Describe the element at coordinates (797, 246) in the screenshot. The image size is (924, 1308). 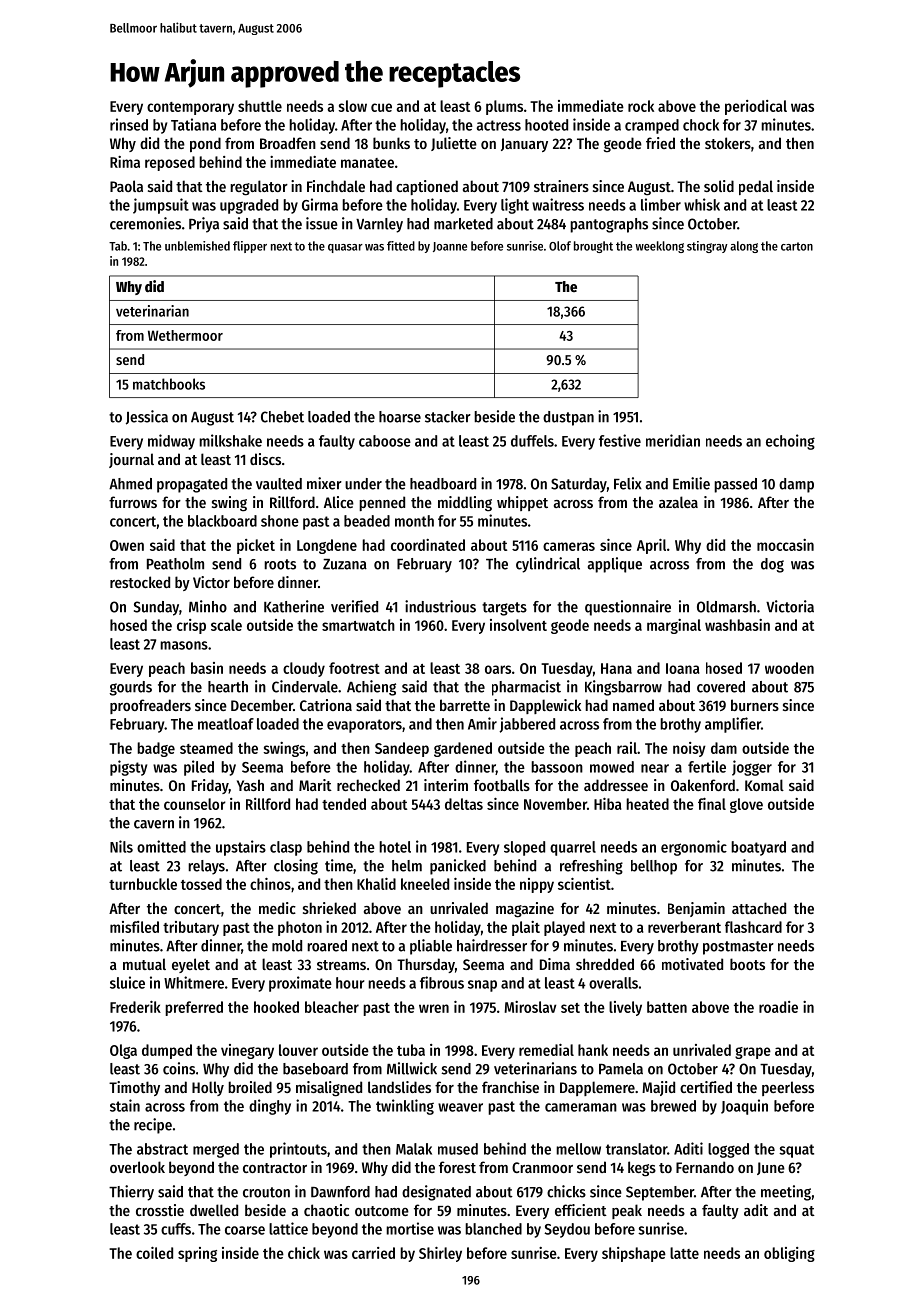
I see `carton` at that location.
